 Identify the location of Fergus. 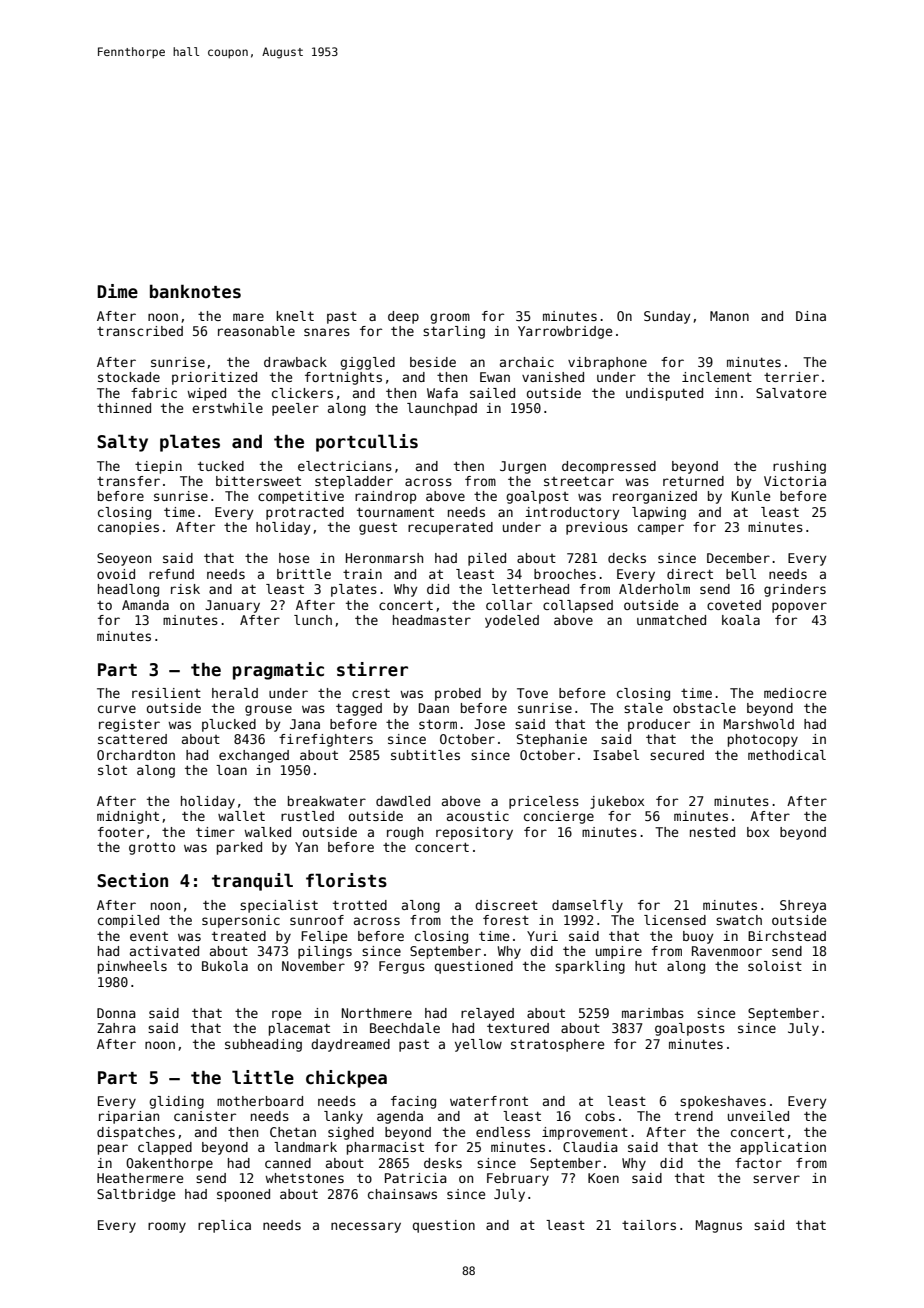
(402, 967).
